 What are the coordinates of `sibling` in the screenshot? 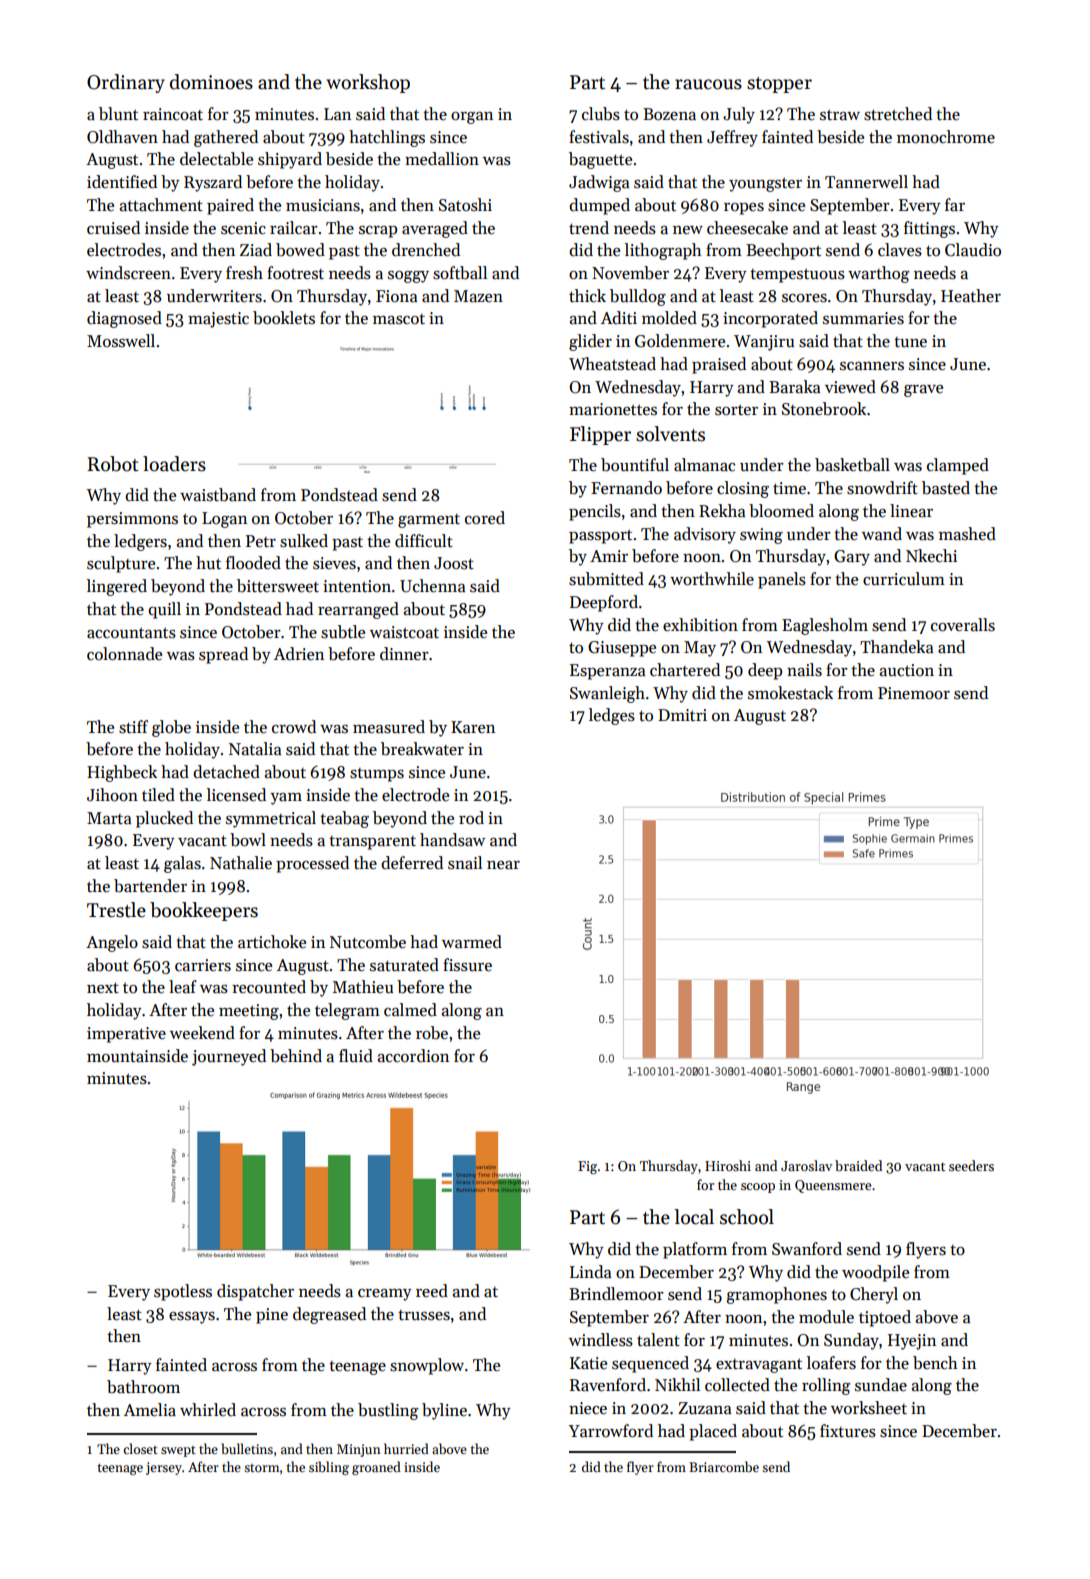 It's located at (329, 1468).
